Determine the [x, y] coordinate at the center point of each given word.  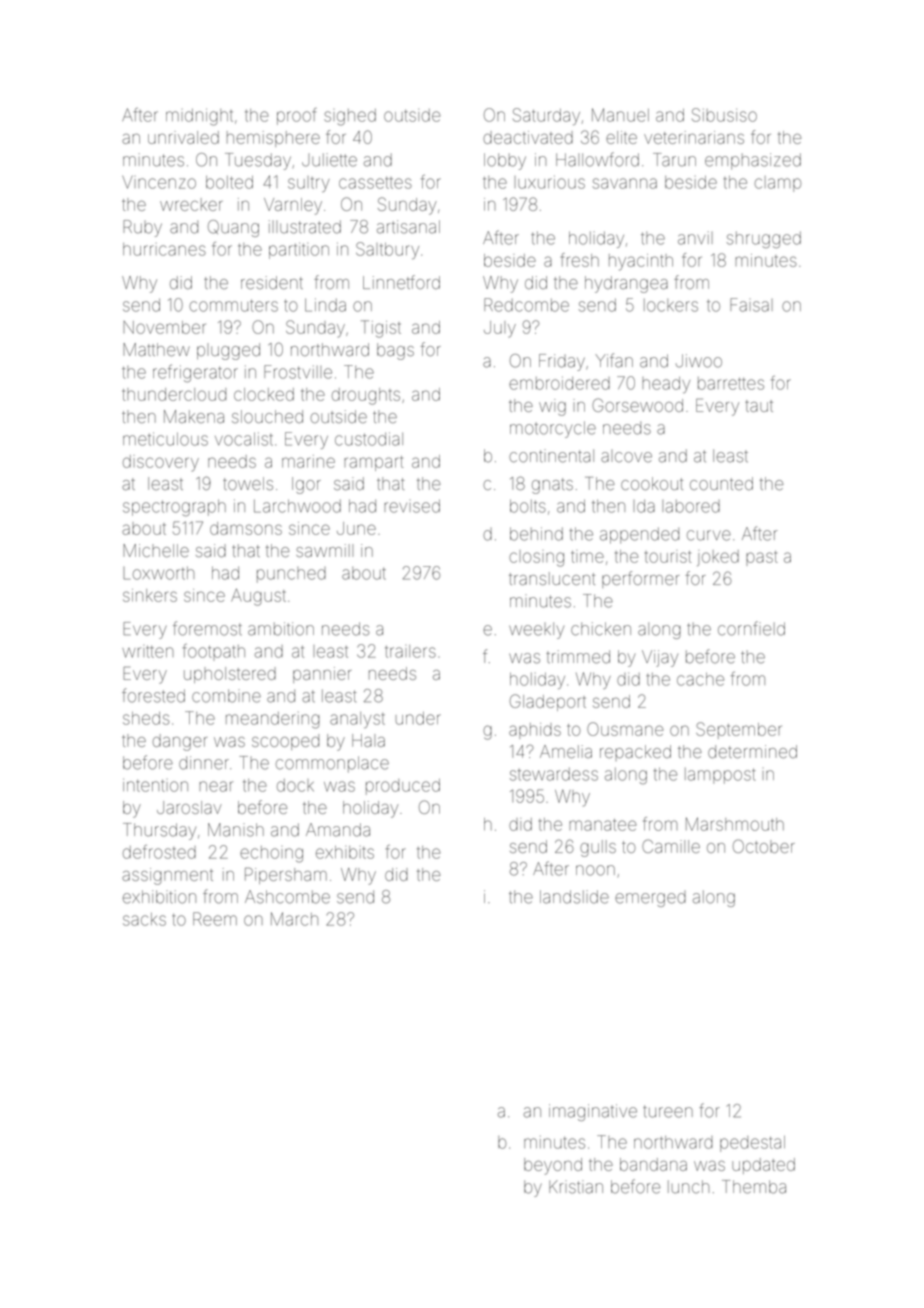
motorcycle [553, 429]
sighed [350, 117]
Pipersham [286, 876]
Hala [368, 740]
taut [759, 406]
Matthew [156, 349]
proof [296, 116]
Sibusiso [724, 115]
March [294, 919]
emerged [650, 899]
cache [700, 679]
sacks [144, 919]
